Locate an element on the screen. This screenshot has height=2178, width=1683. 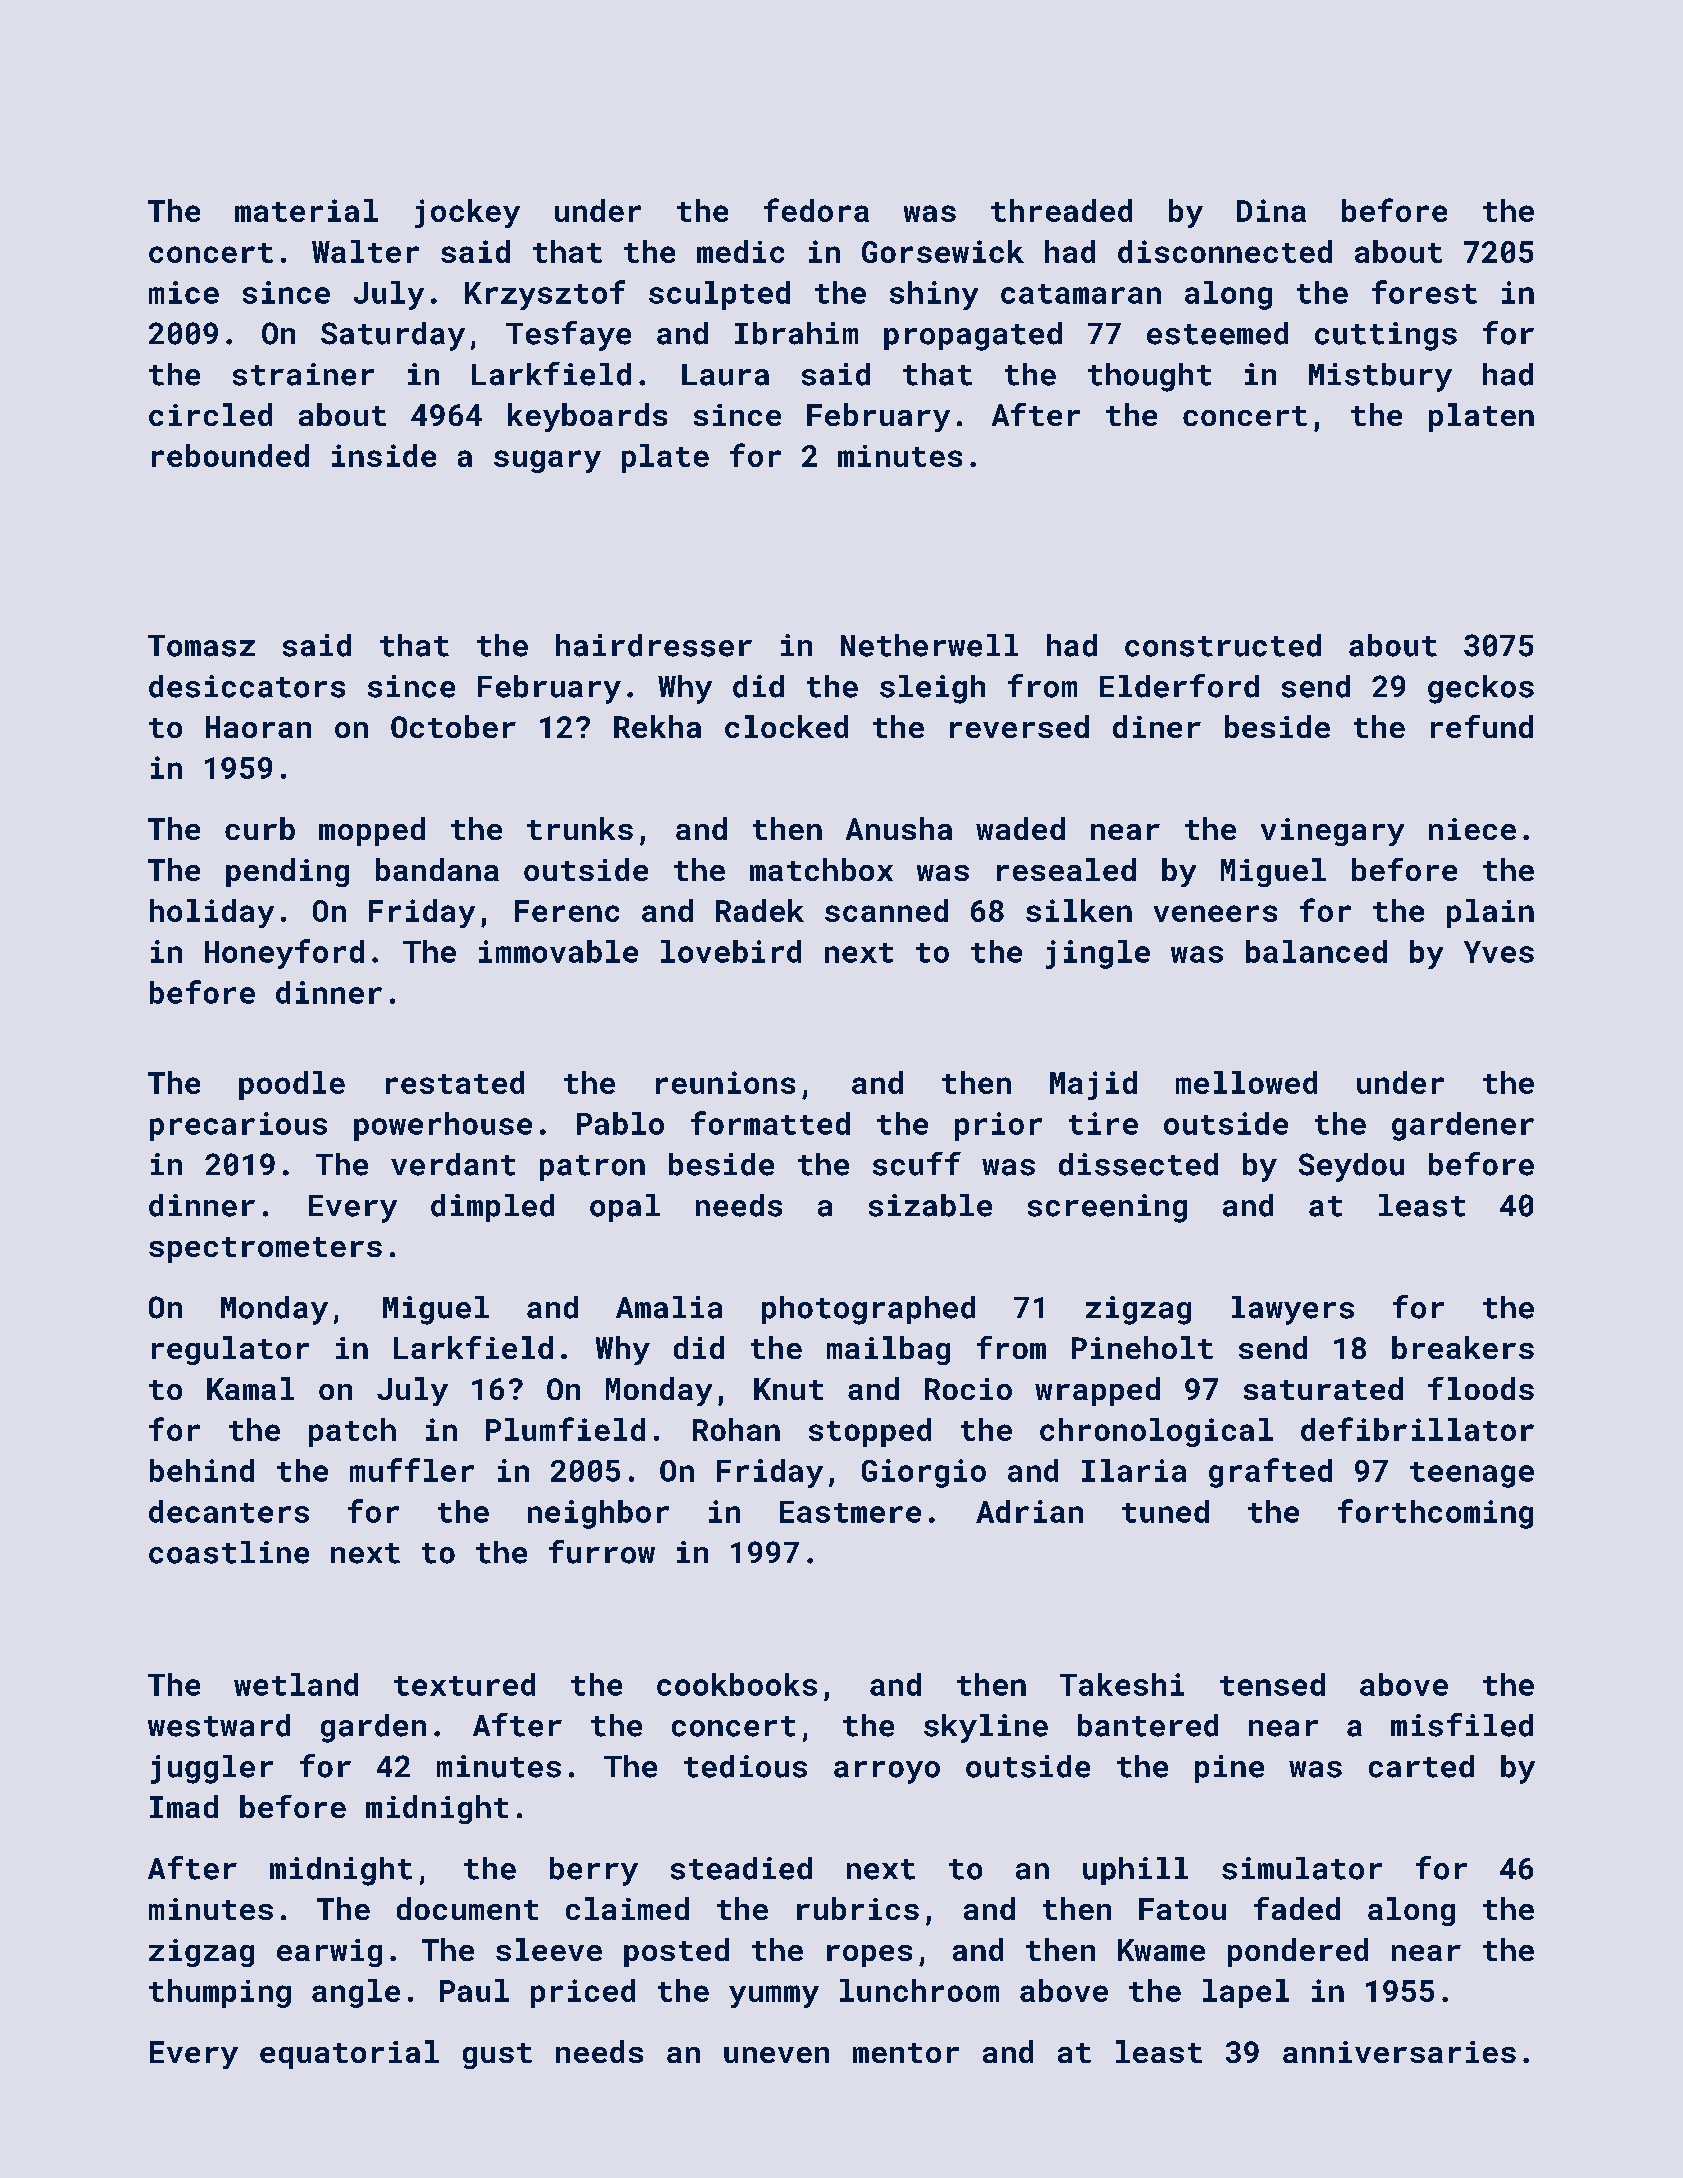
vinegary is located at coordinates (1332, 832).
